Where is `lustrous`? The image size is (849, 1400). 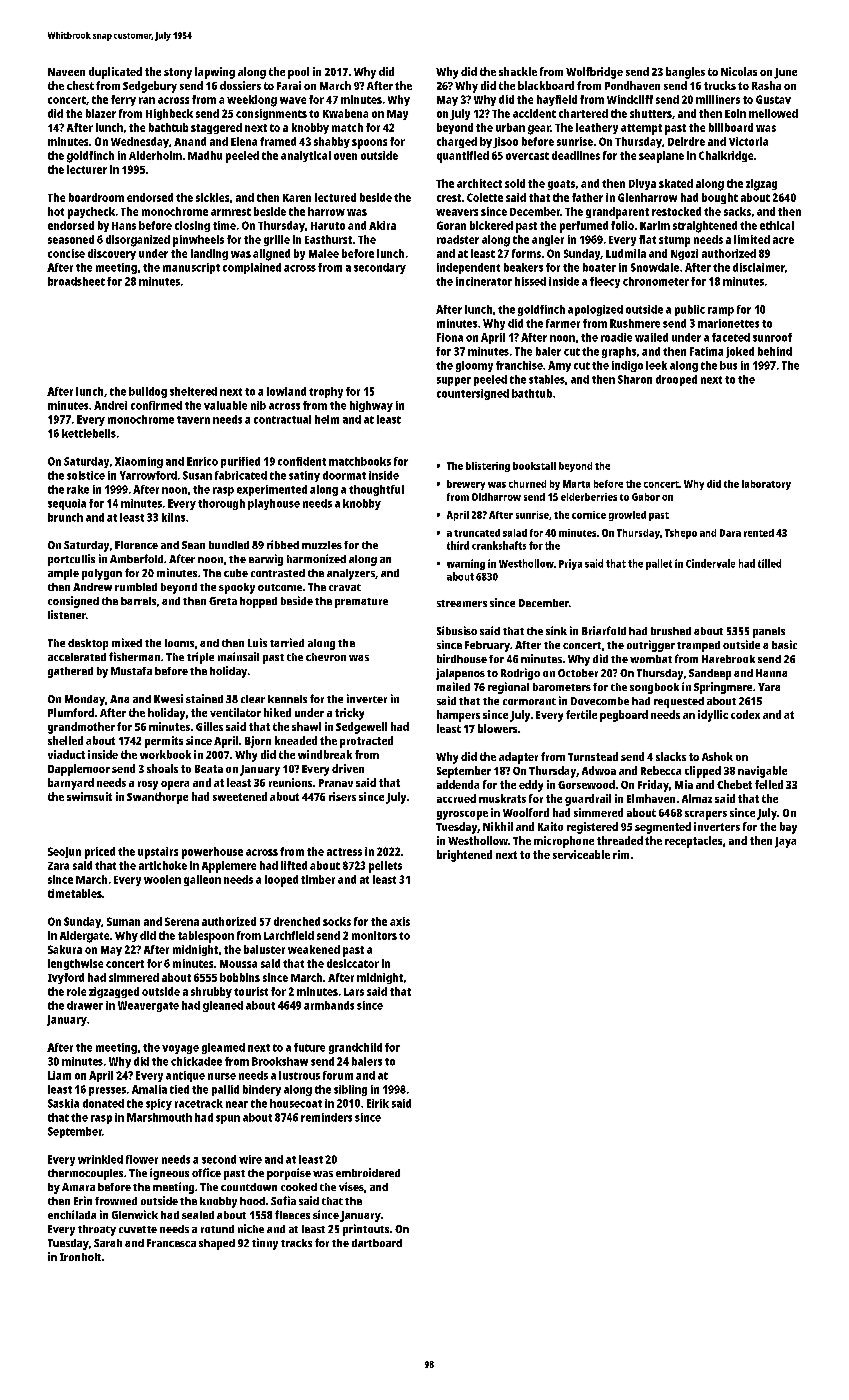 lustrous is located at coordinates (299, 1075).
